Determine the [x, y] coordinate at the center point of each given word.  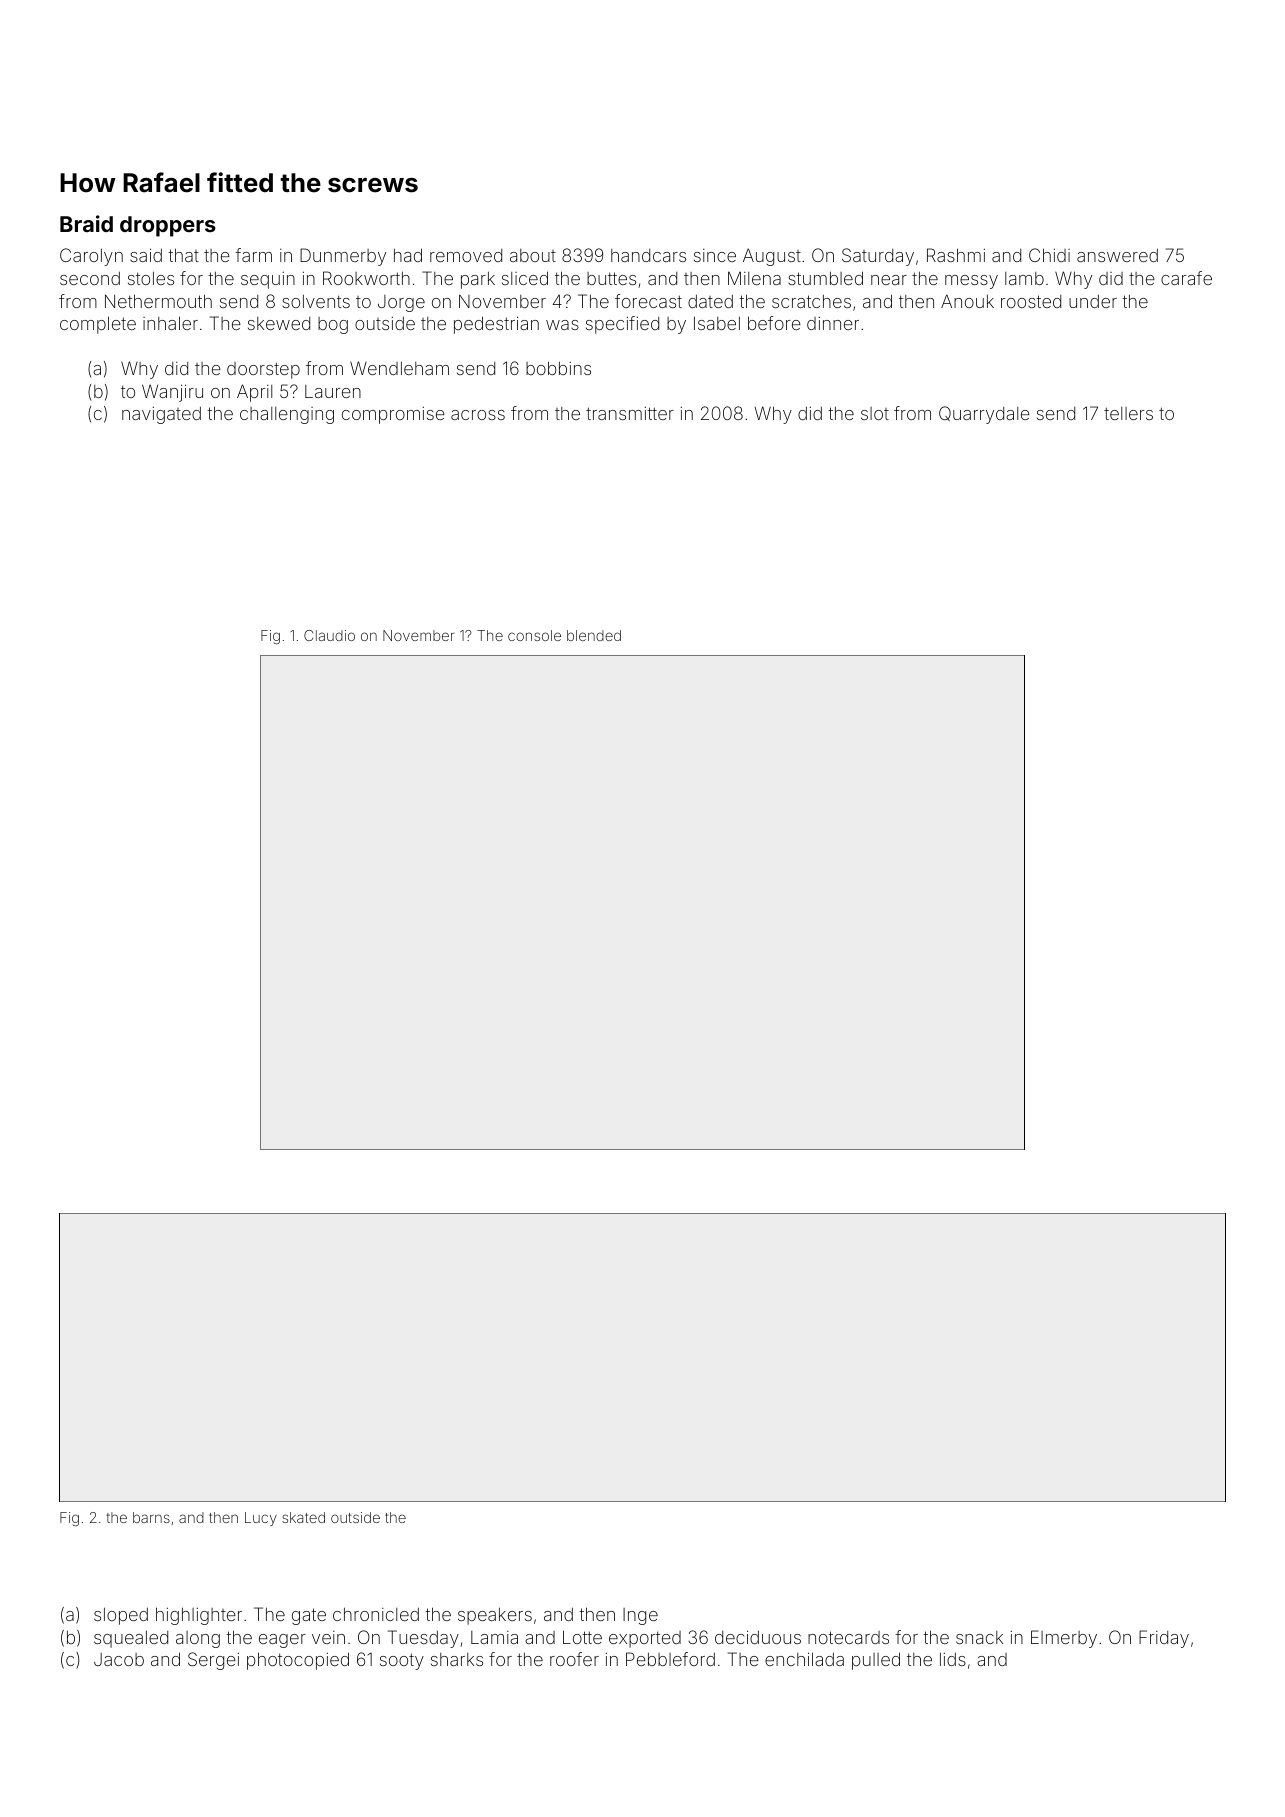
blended [594, 635]
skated [303, 1517]
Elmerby [1064, 1639]
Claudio [329, 635]
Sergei [213, 1661]
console [534, 635]
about [533, 255]
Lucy [261, 1519]
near [889, 280]
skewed [279, 323]
